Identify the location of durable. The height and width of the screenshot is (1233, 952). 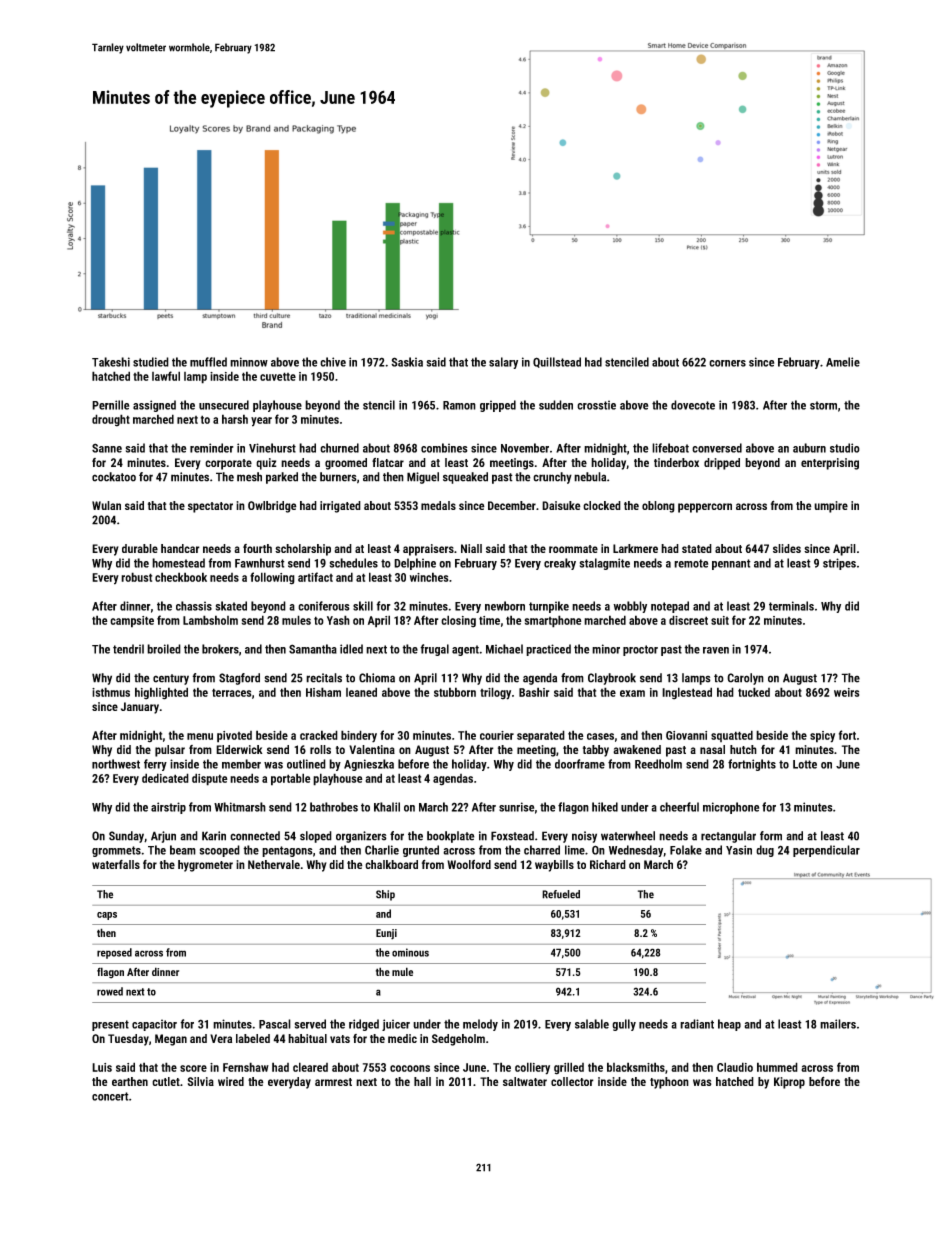
(140, 548).
